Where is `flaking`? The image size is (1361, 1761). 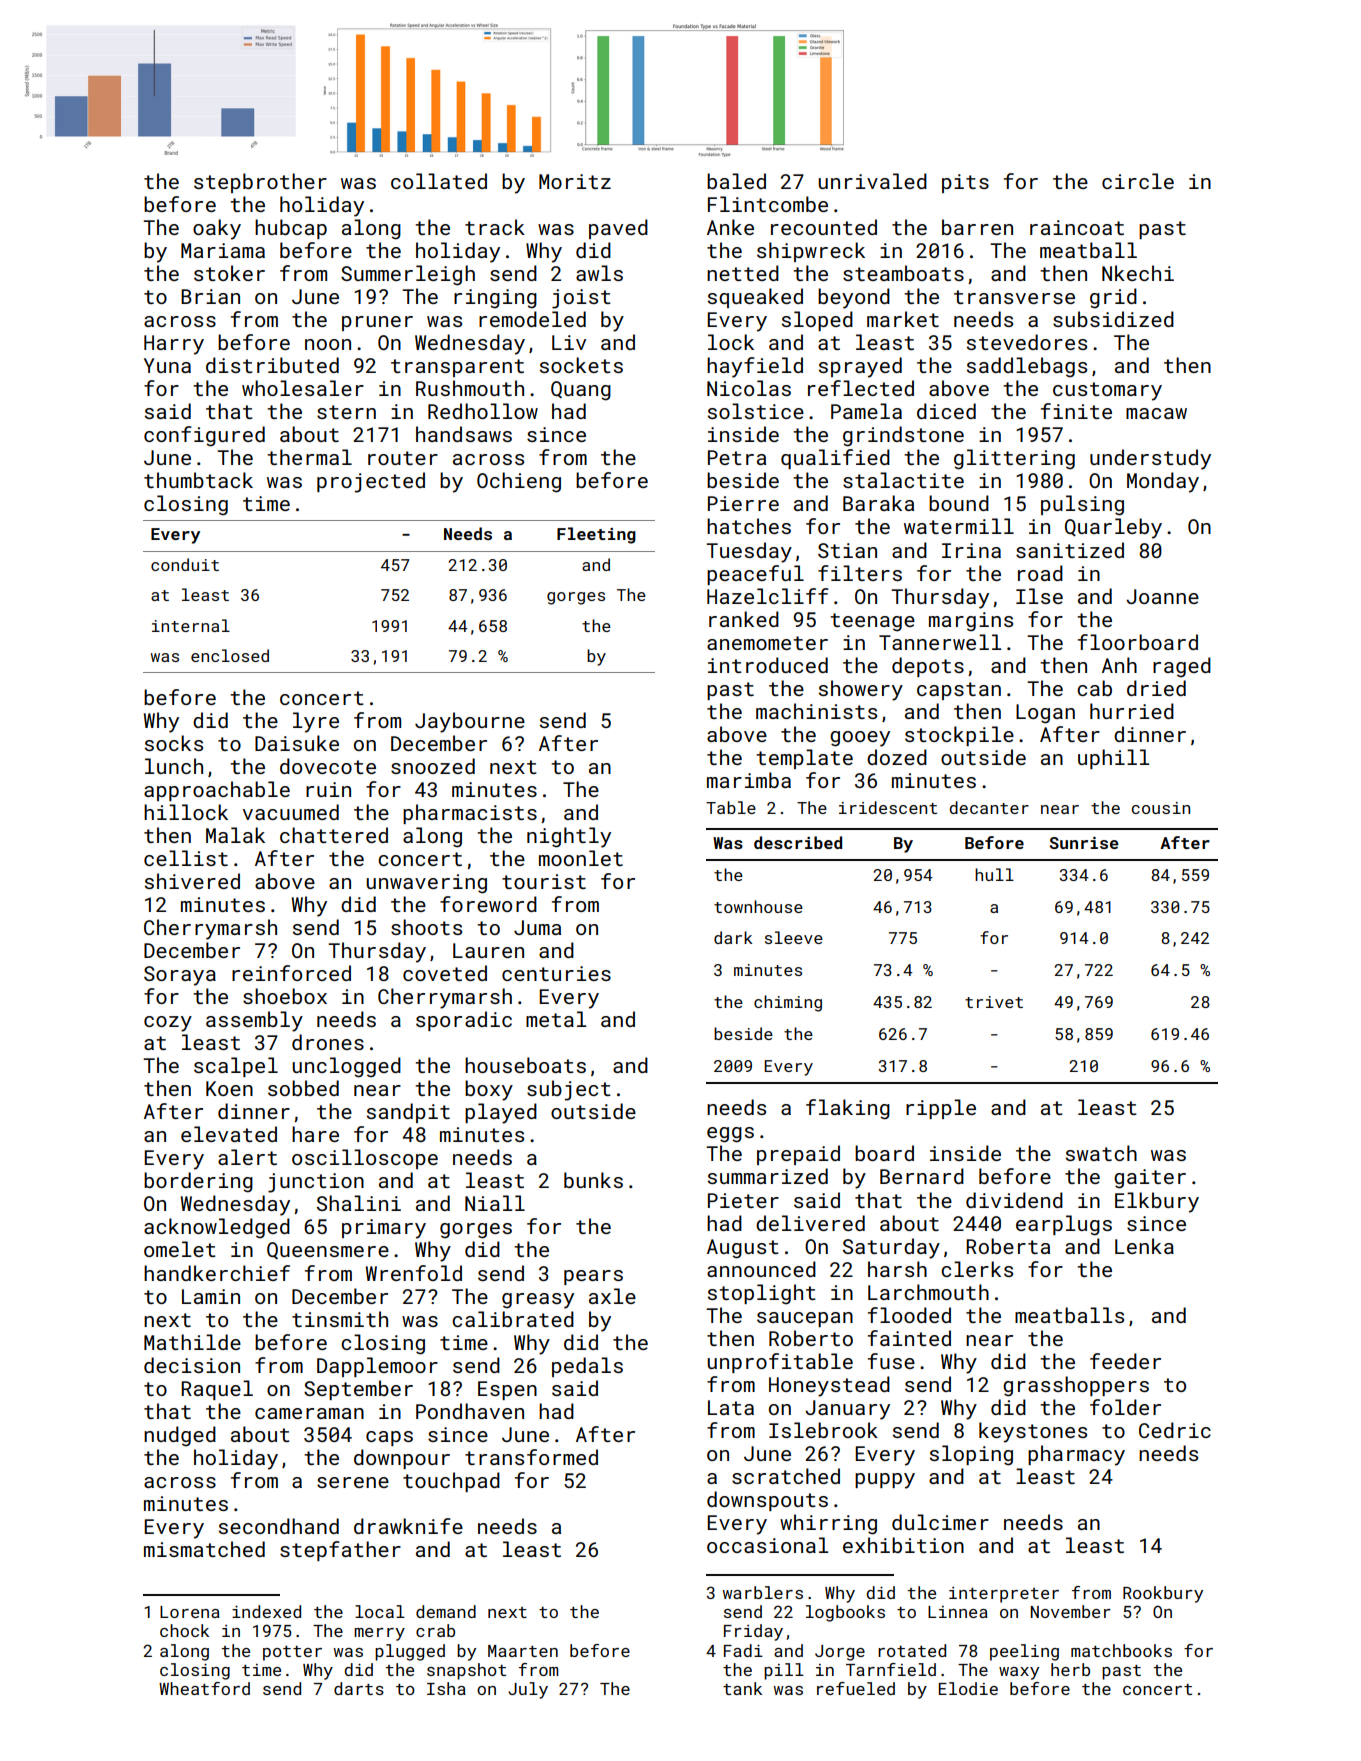
flaking is located at coordinates (848, 1109).
